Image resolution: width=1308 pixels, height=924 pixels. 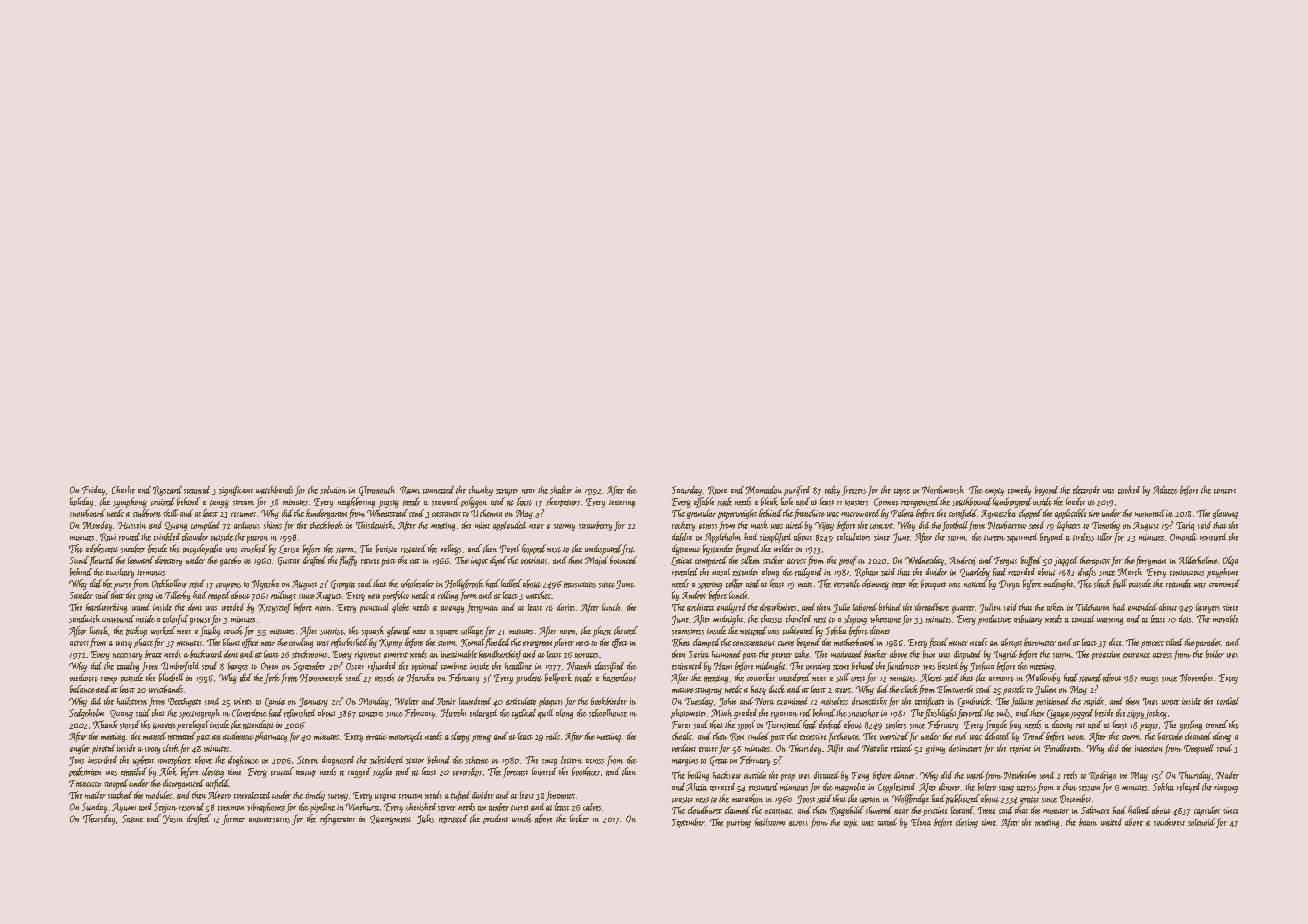 I want to click on Nyasha, so click(x=265, y=584).
